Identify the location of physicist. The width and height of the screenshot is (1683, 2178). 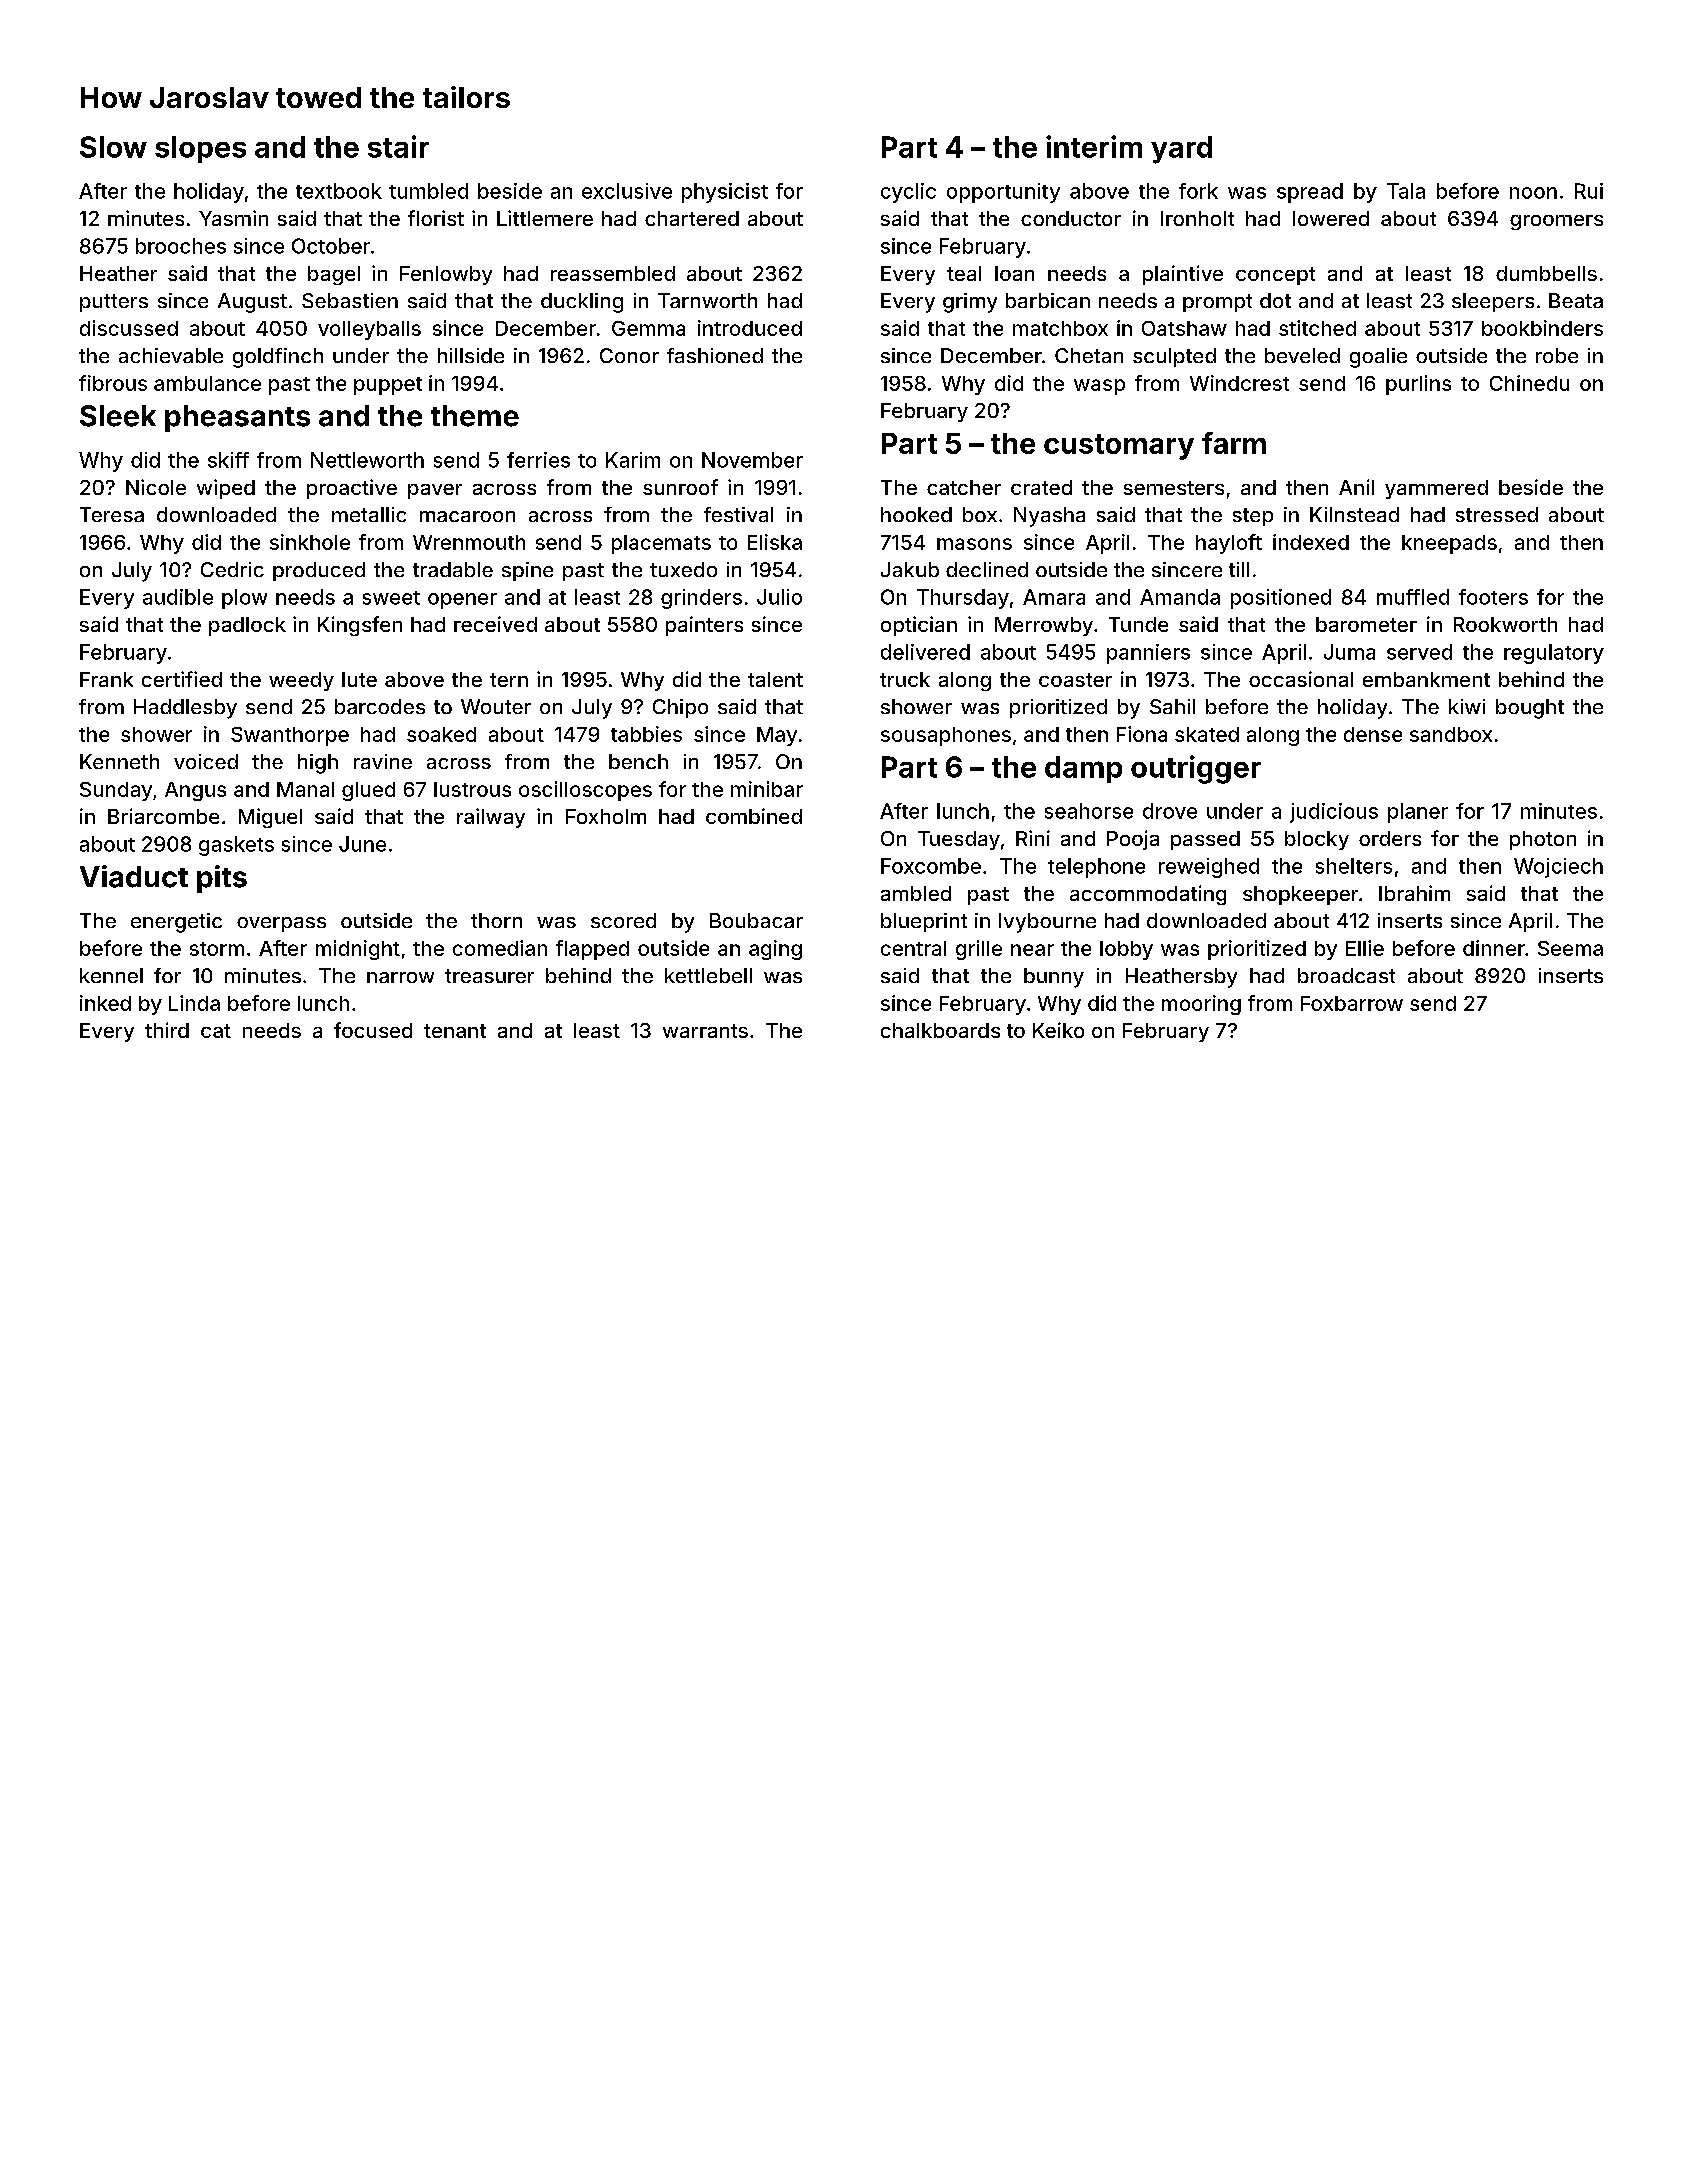
(725, 193).
